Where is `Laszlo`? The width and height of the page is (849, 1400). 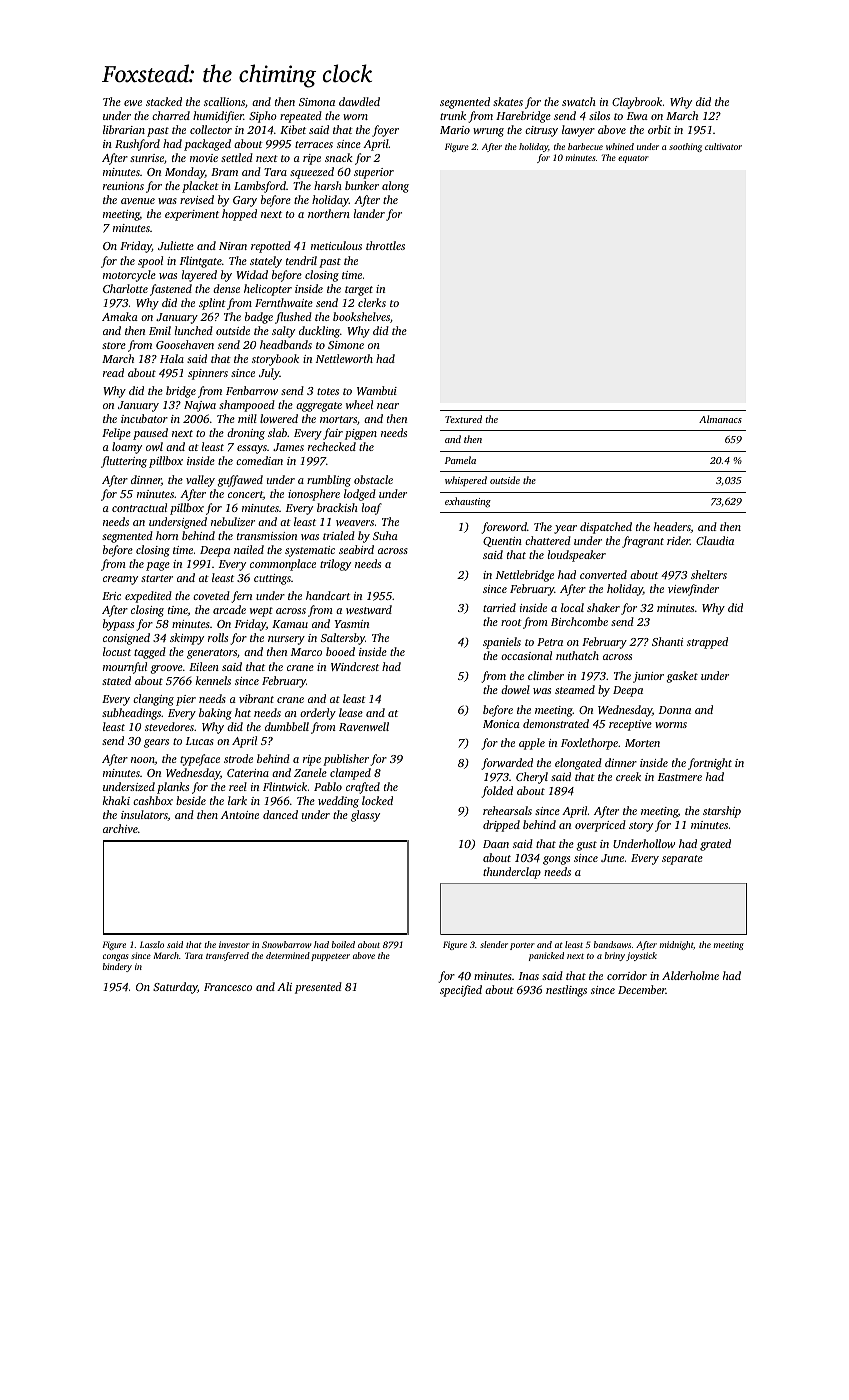
Laszlo is located at coordinates (152, 944).
